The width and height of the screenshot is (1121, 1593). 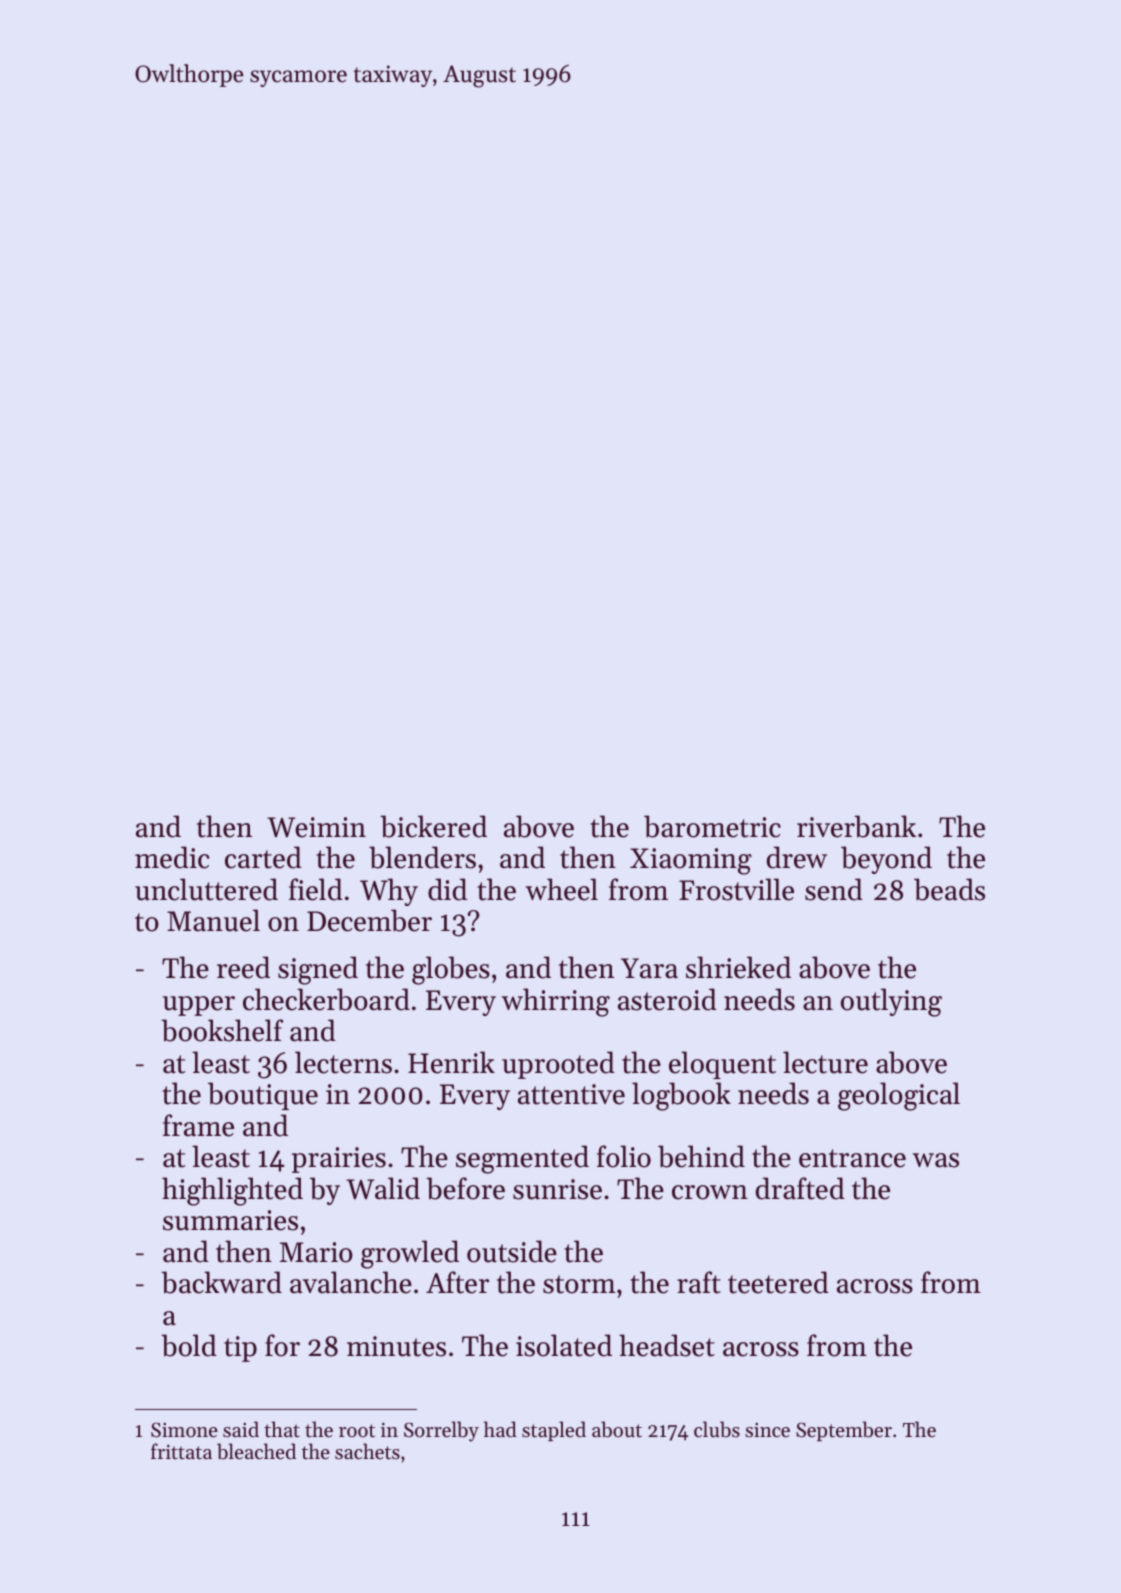 What do you see at coordinates (844, 1431) in the screenshot?
I see `September` at bounding box center [844, 1431].
